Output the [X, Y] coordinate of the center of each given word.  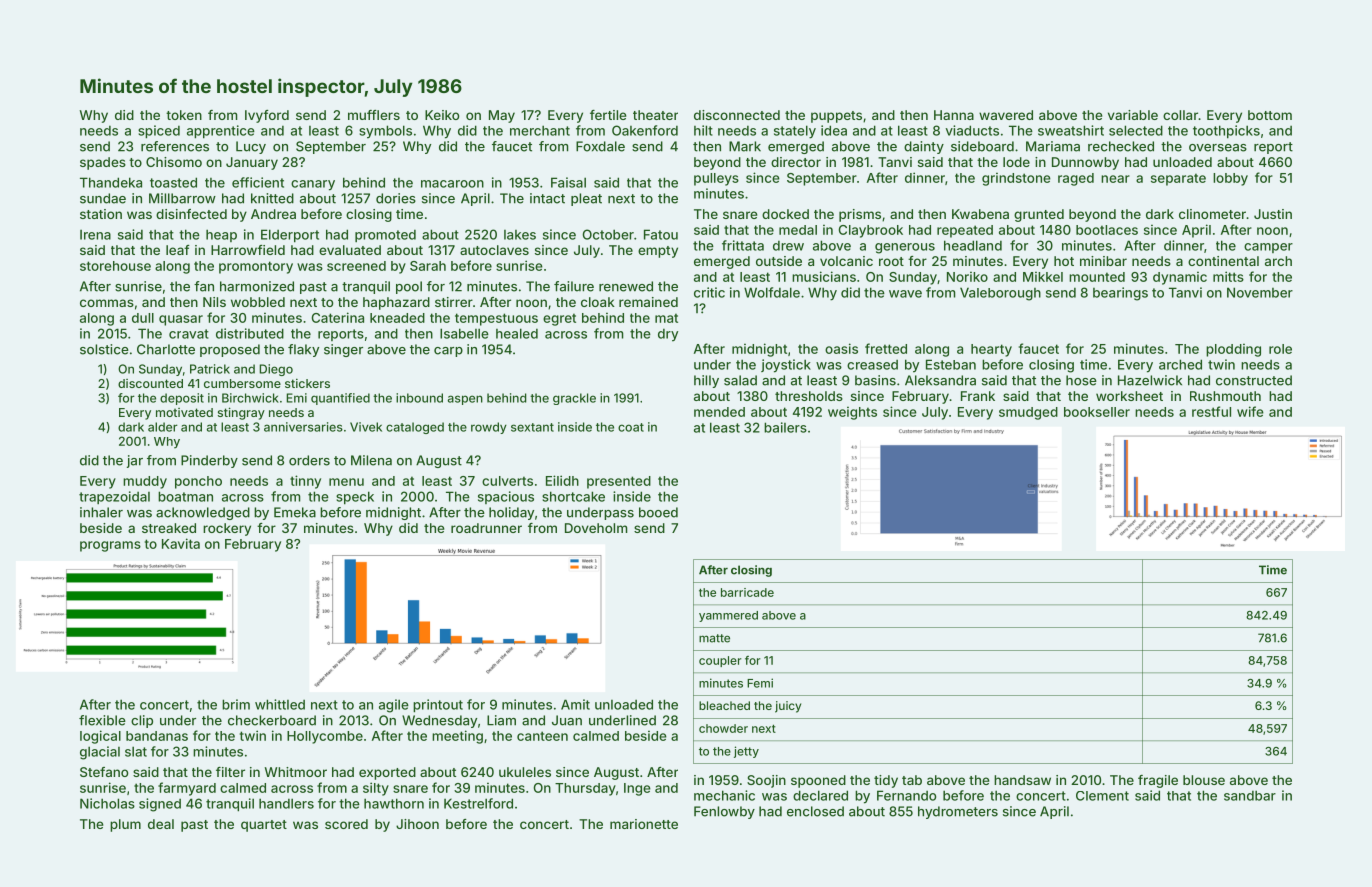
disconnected [737, 115]
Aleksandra [940, 380]
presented [619, 482]
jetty [746, 752]
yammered [728, 616]
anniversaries [303, 427]
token [184, 115]
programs [110, 546]
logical [100, 737]
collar [1180, 115]
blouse [1204, 780]
